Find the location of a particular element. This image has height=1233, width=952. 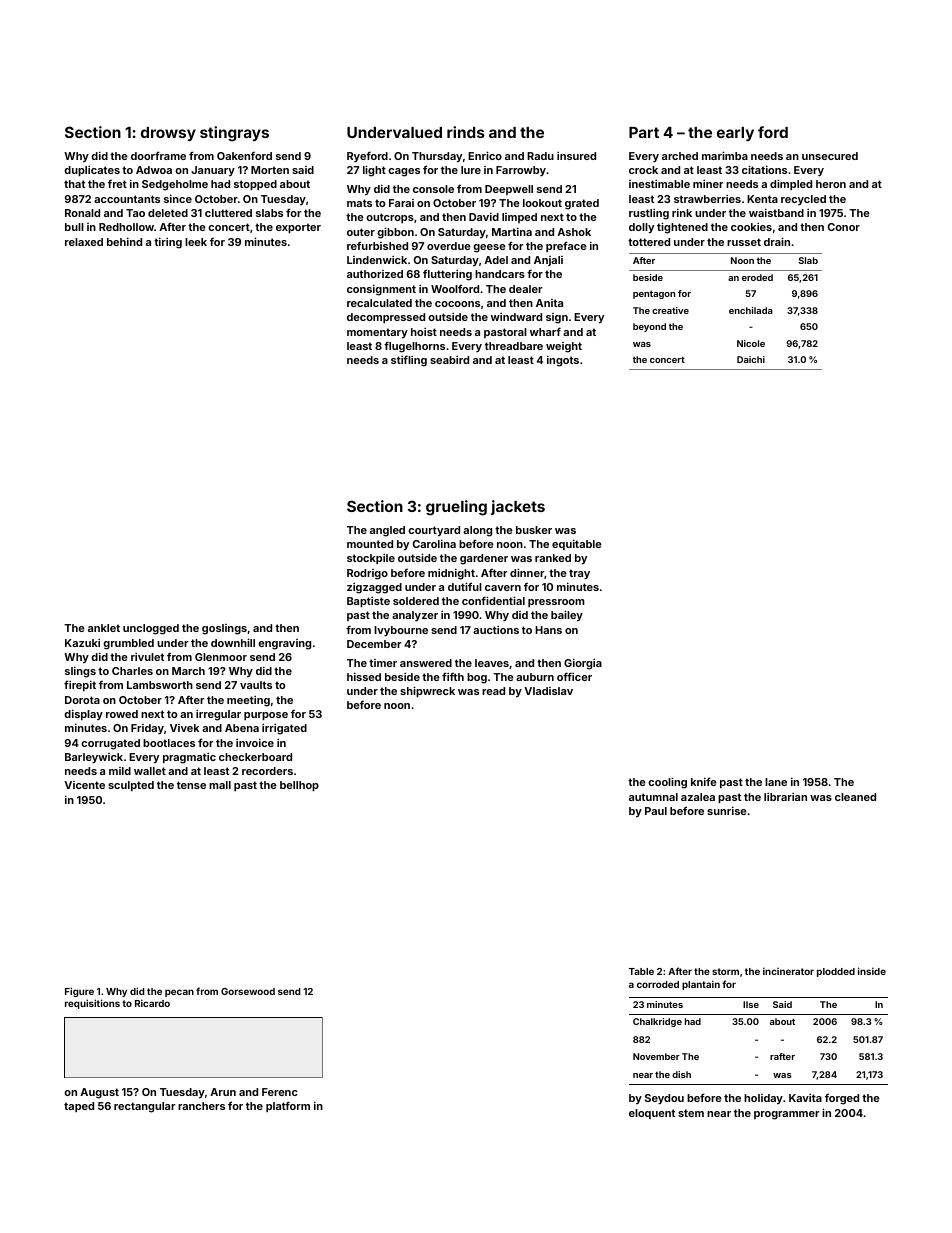

along is located at coordinates (477, 531).
